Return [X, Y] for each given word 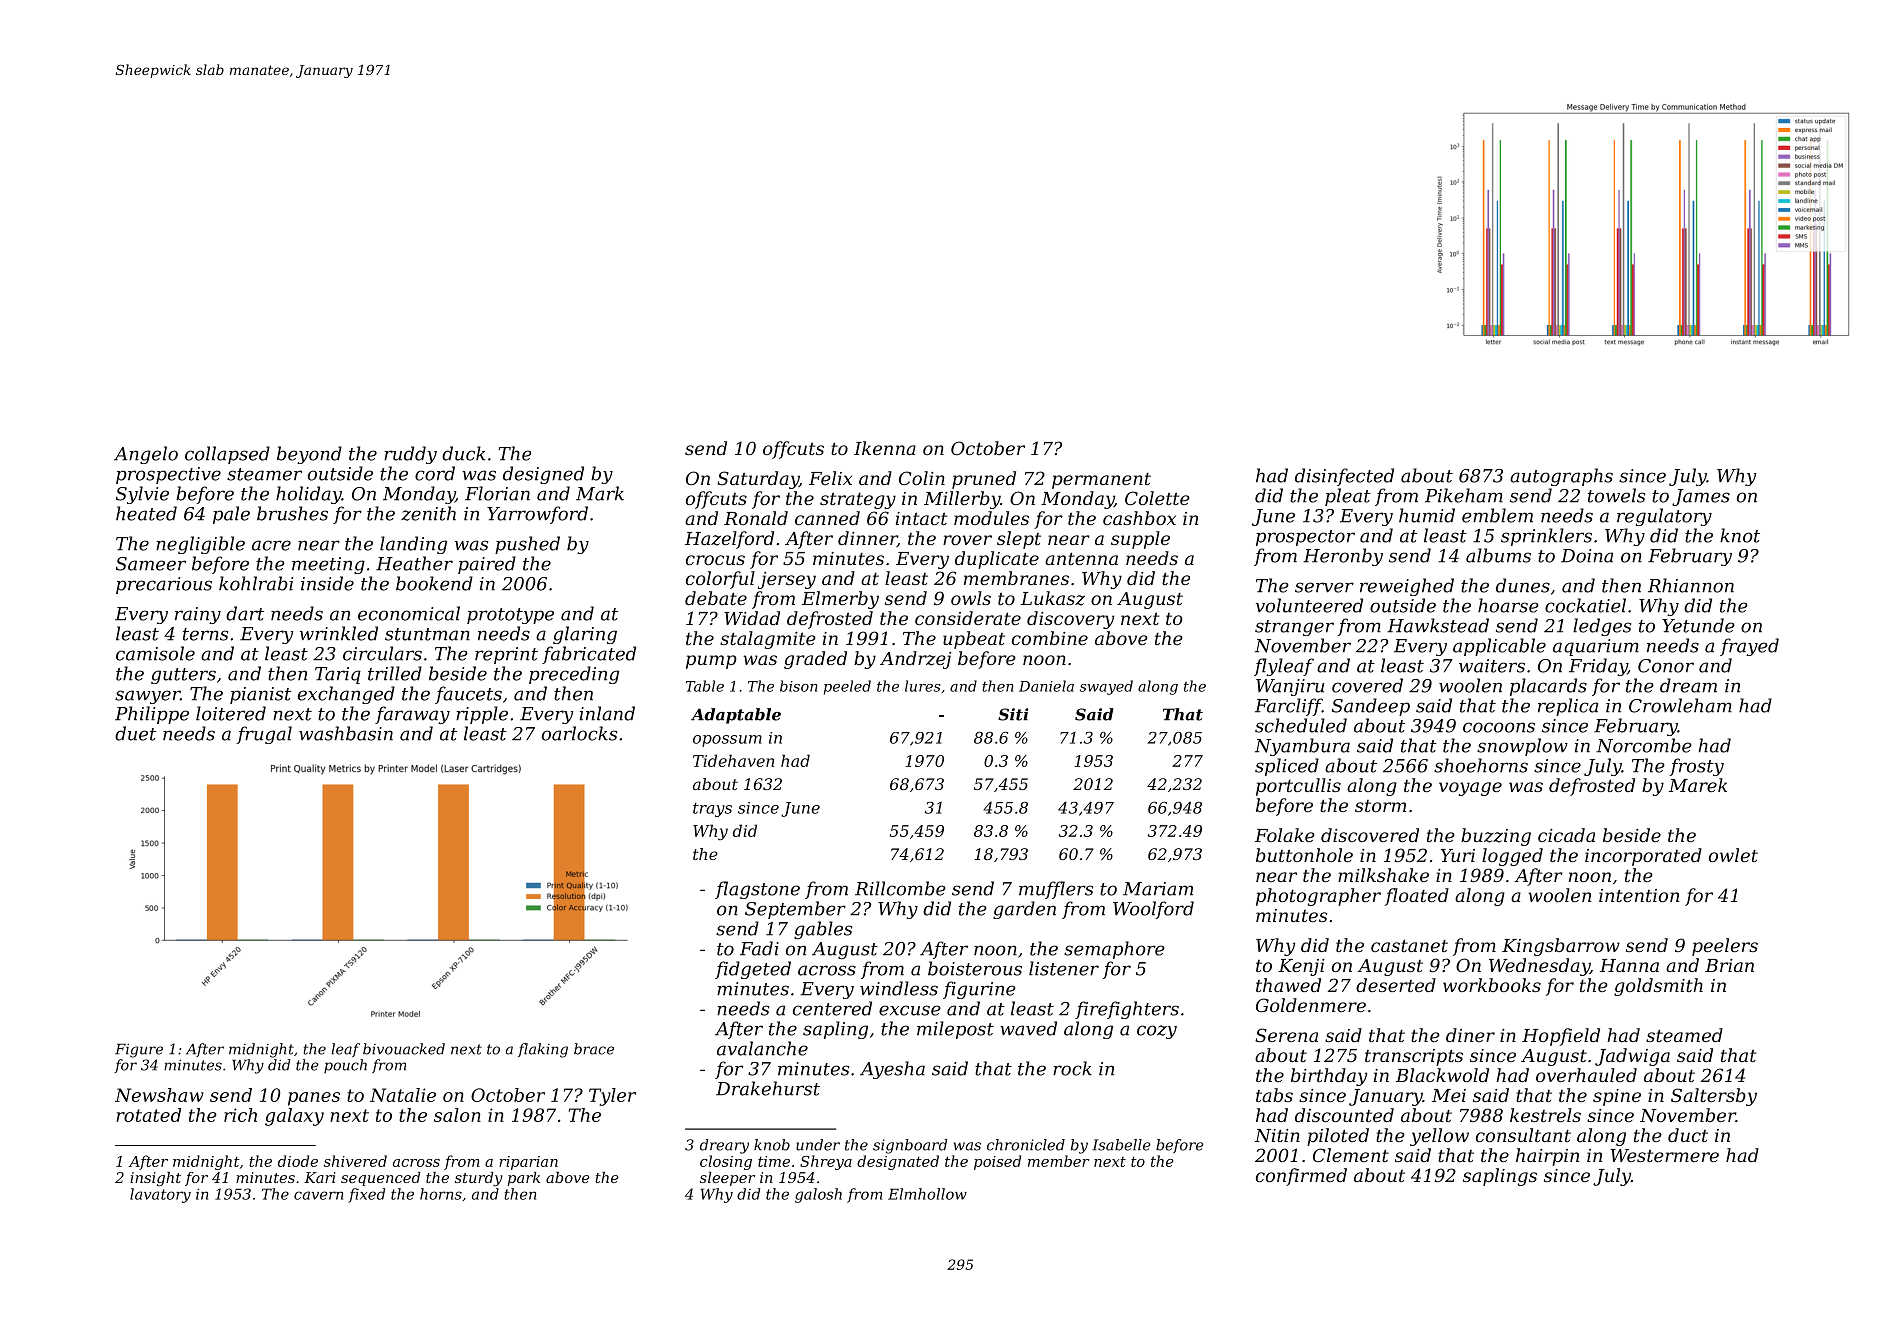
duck [463, 453]
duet [135, 733]
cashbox [1139, 518]
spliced [1287, 767]
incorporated [1643, 857]
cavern [318, 1195]
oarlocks [579, 733]
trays [712, 809]
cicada [1566, 835]
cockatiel [1585, 605]
